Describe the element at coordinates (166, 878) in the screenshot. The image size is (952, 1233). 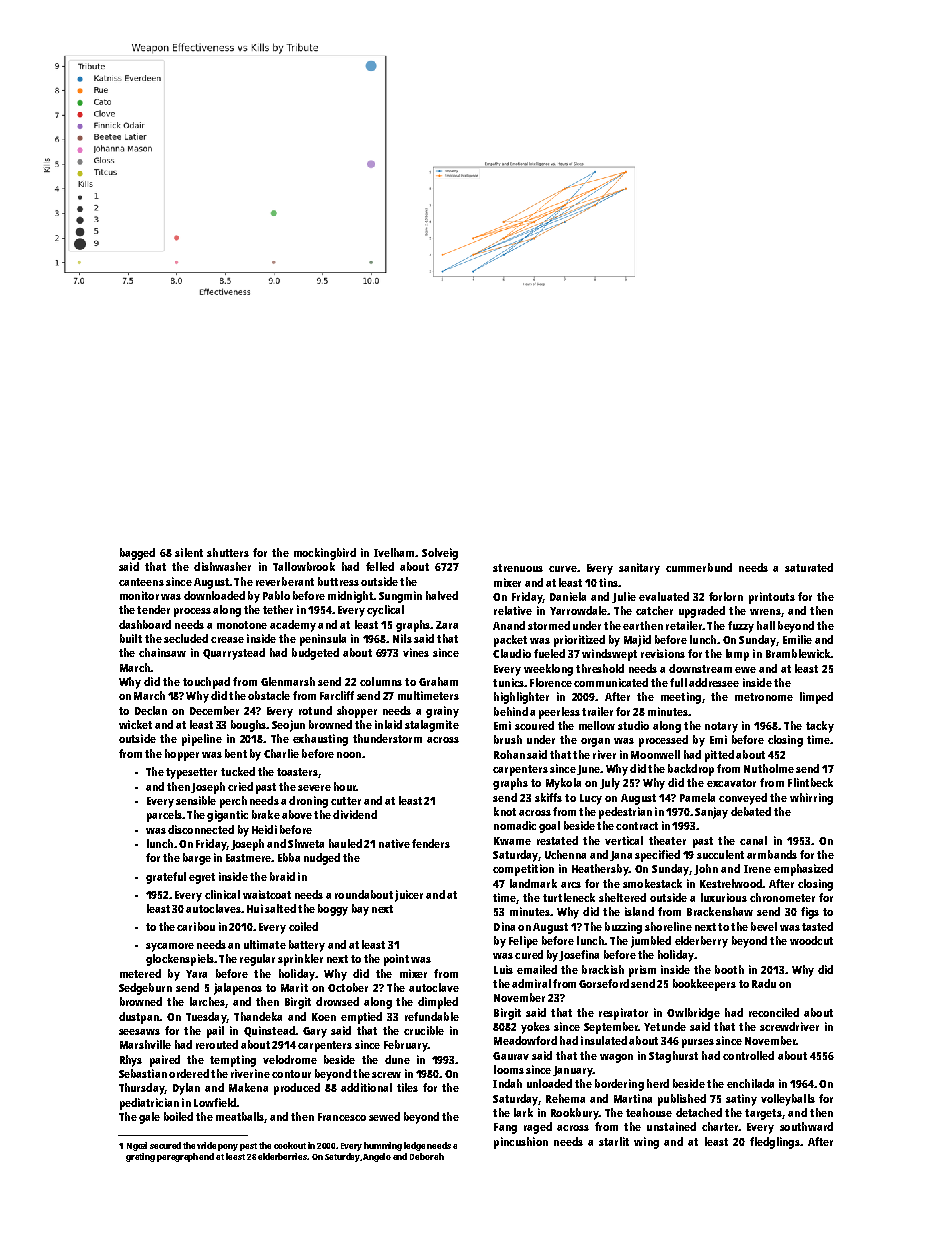
I see `grateful` at that location.
